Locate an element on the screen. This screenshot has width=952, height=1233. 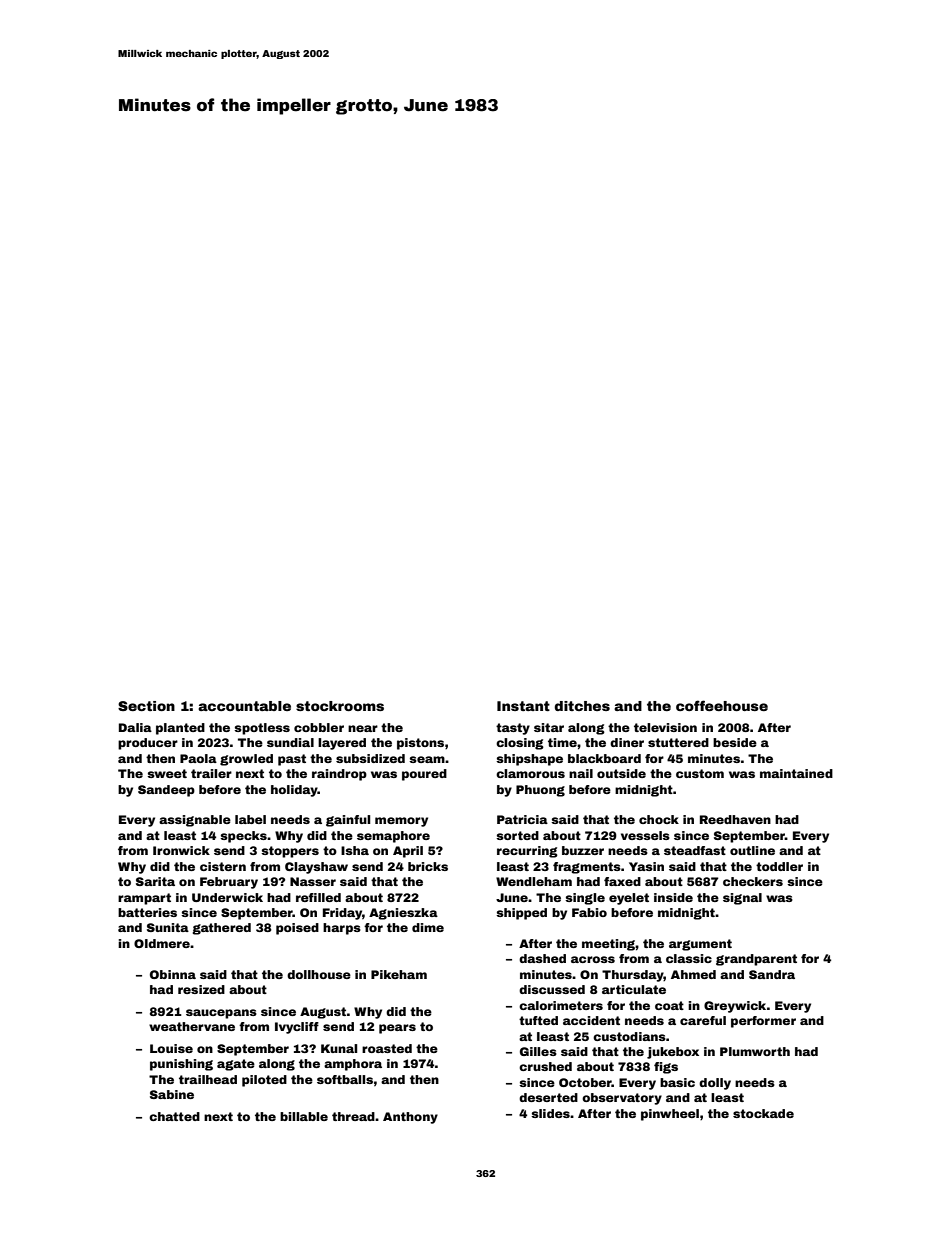
bricks is located at coordinates (428, 866).
